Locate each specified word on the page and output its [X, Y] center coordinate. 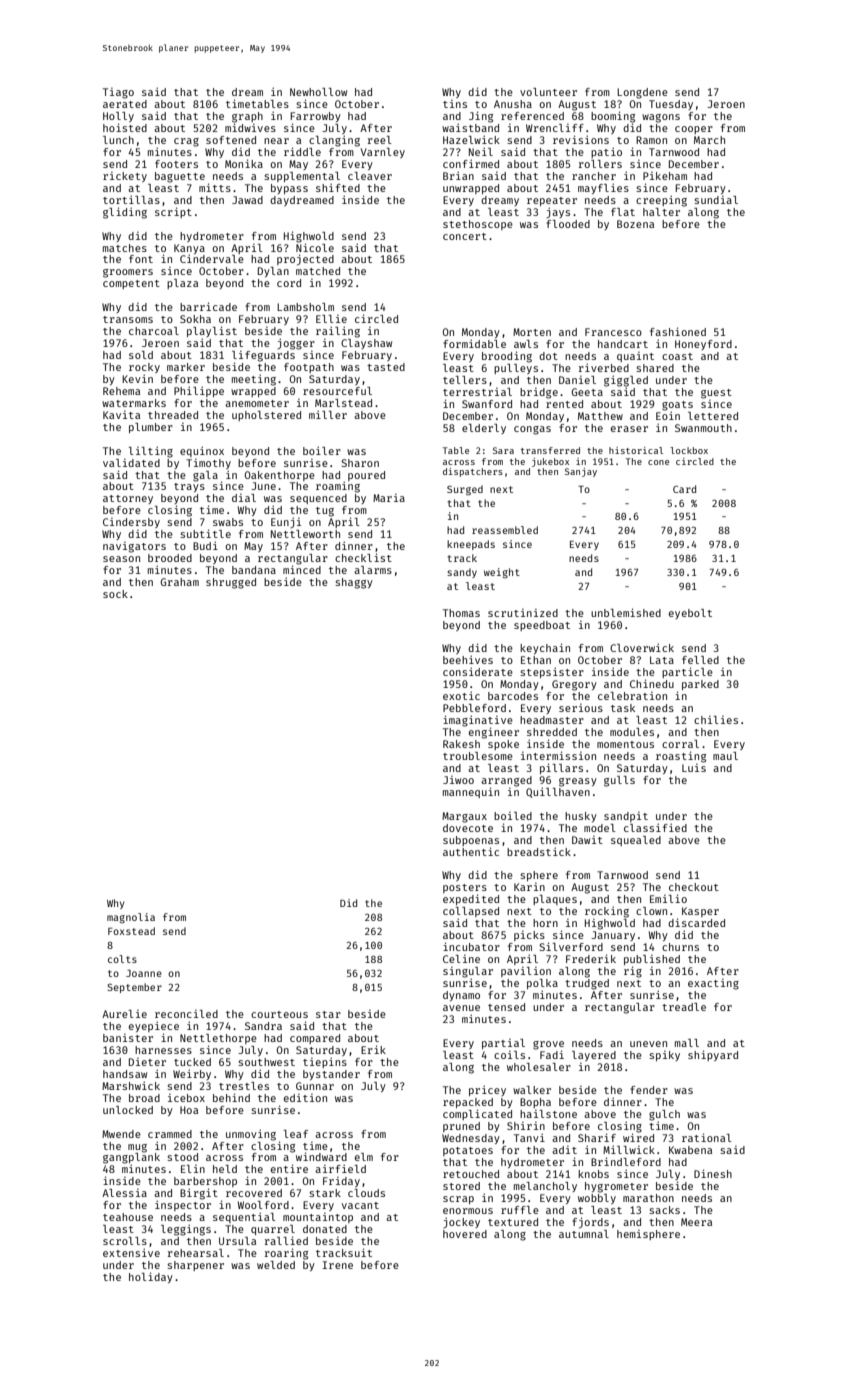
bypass [289, 189]
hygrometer [616, 1187]
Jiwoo [458, 780]
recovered [254, 1193]
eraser [629, 429]
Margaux [464, 817]
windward [321, 1157]
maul [725, 756]
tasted [386, 367]
